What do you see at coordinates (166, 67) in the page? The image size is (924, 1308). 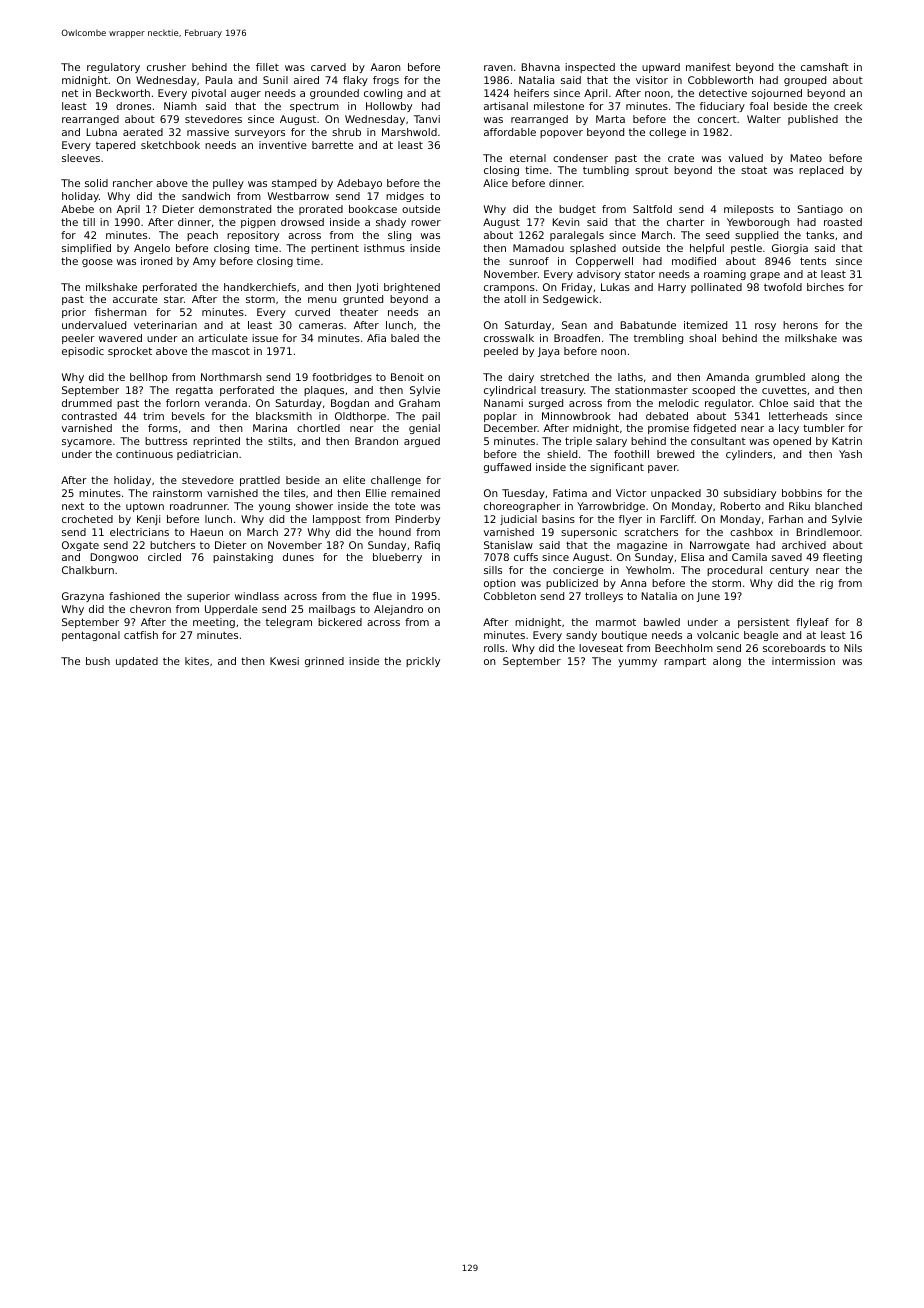 I see `crusher` at bounding box center [166, 67].
